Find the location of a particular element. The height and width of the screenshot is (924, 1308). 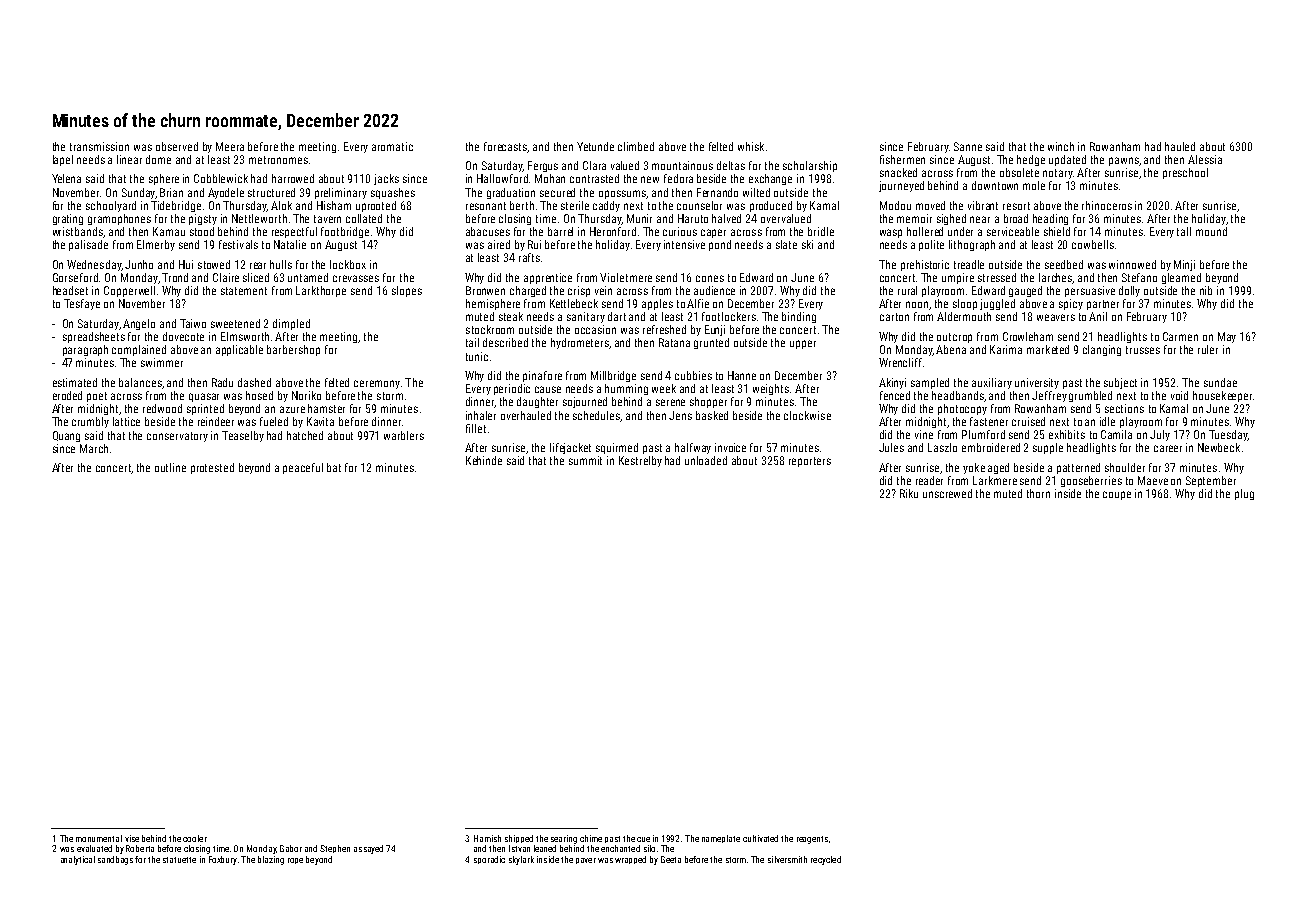

plug is located at coordinates (1244, 494).
